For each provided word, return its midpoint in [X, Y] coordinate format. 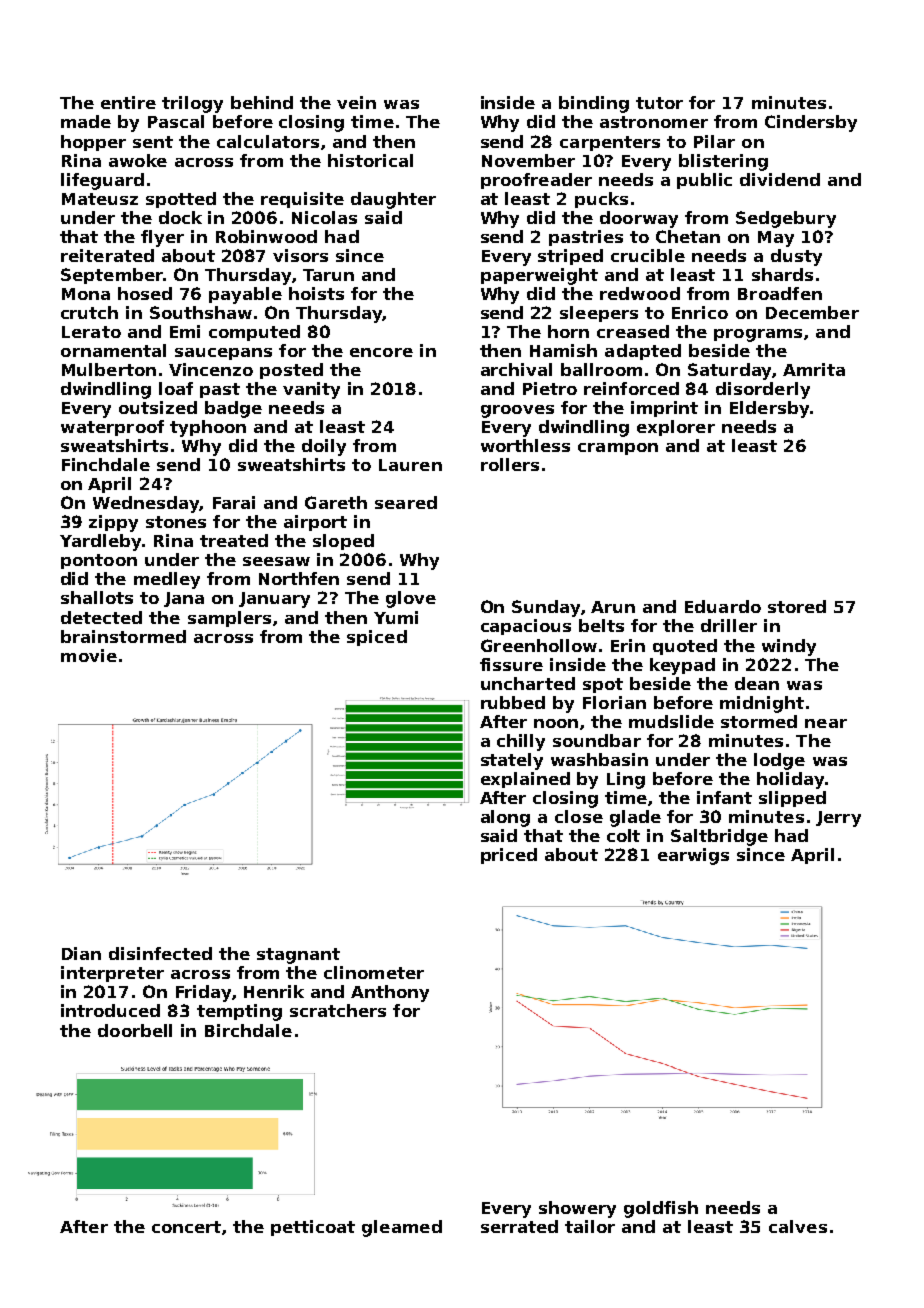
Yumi [396, 617]
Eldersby [769, 409]
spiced [377, 638]
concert [186, 1227]
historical [370, 160]
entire [128, 102]
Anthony [390, 993]
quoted [685, 647]
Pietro [550, 388]
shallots [97, 597]
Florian [614, 702]
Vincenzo [211, 369]
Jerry [838, 819]
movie [89, 655]
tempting [239, 1012]
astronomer [654, 122]
